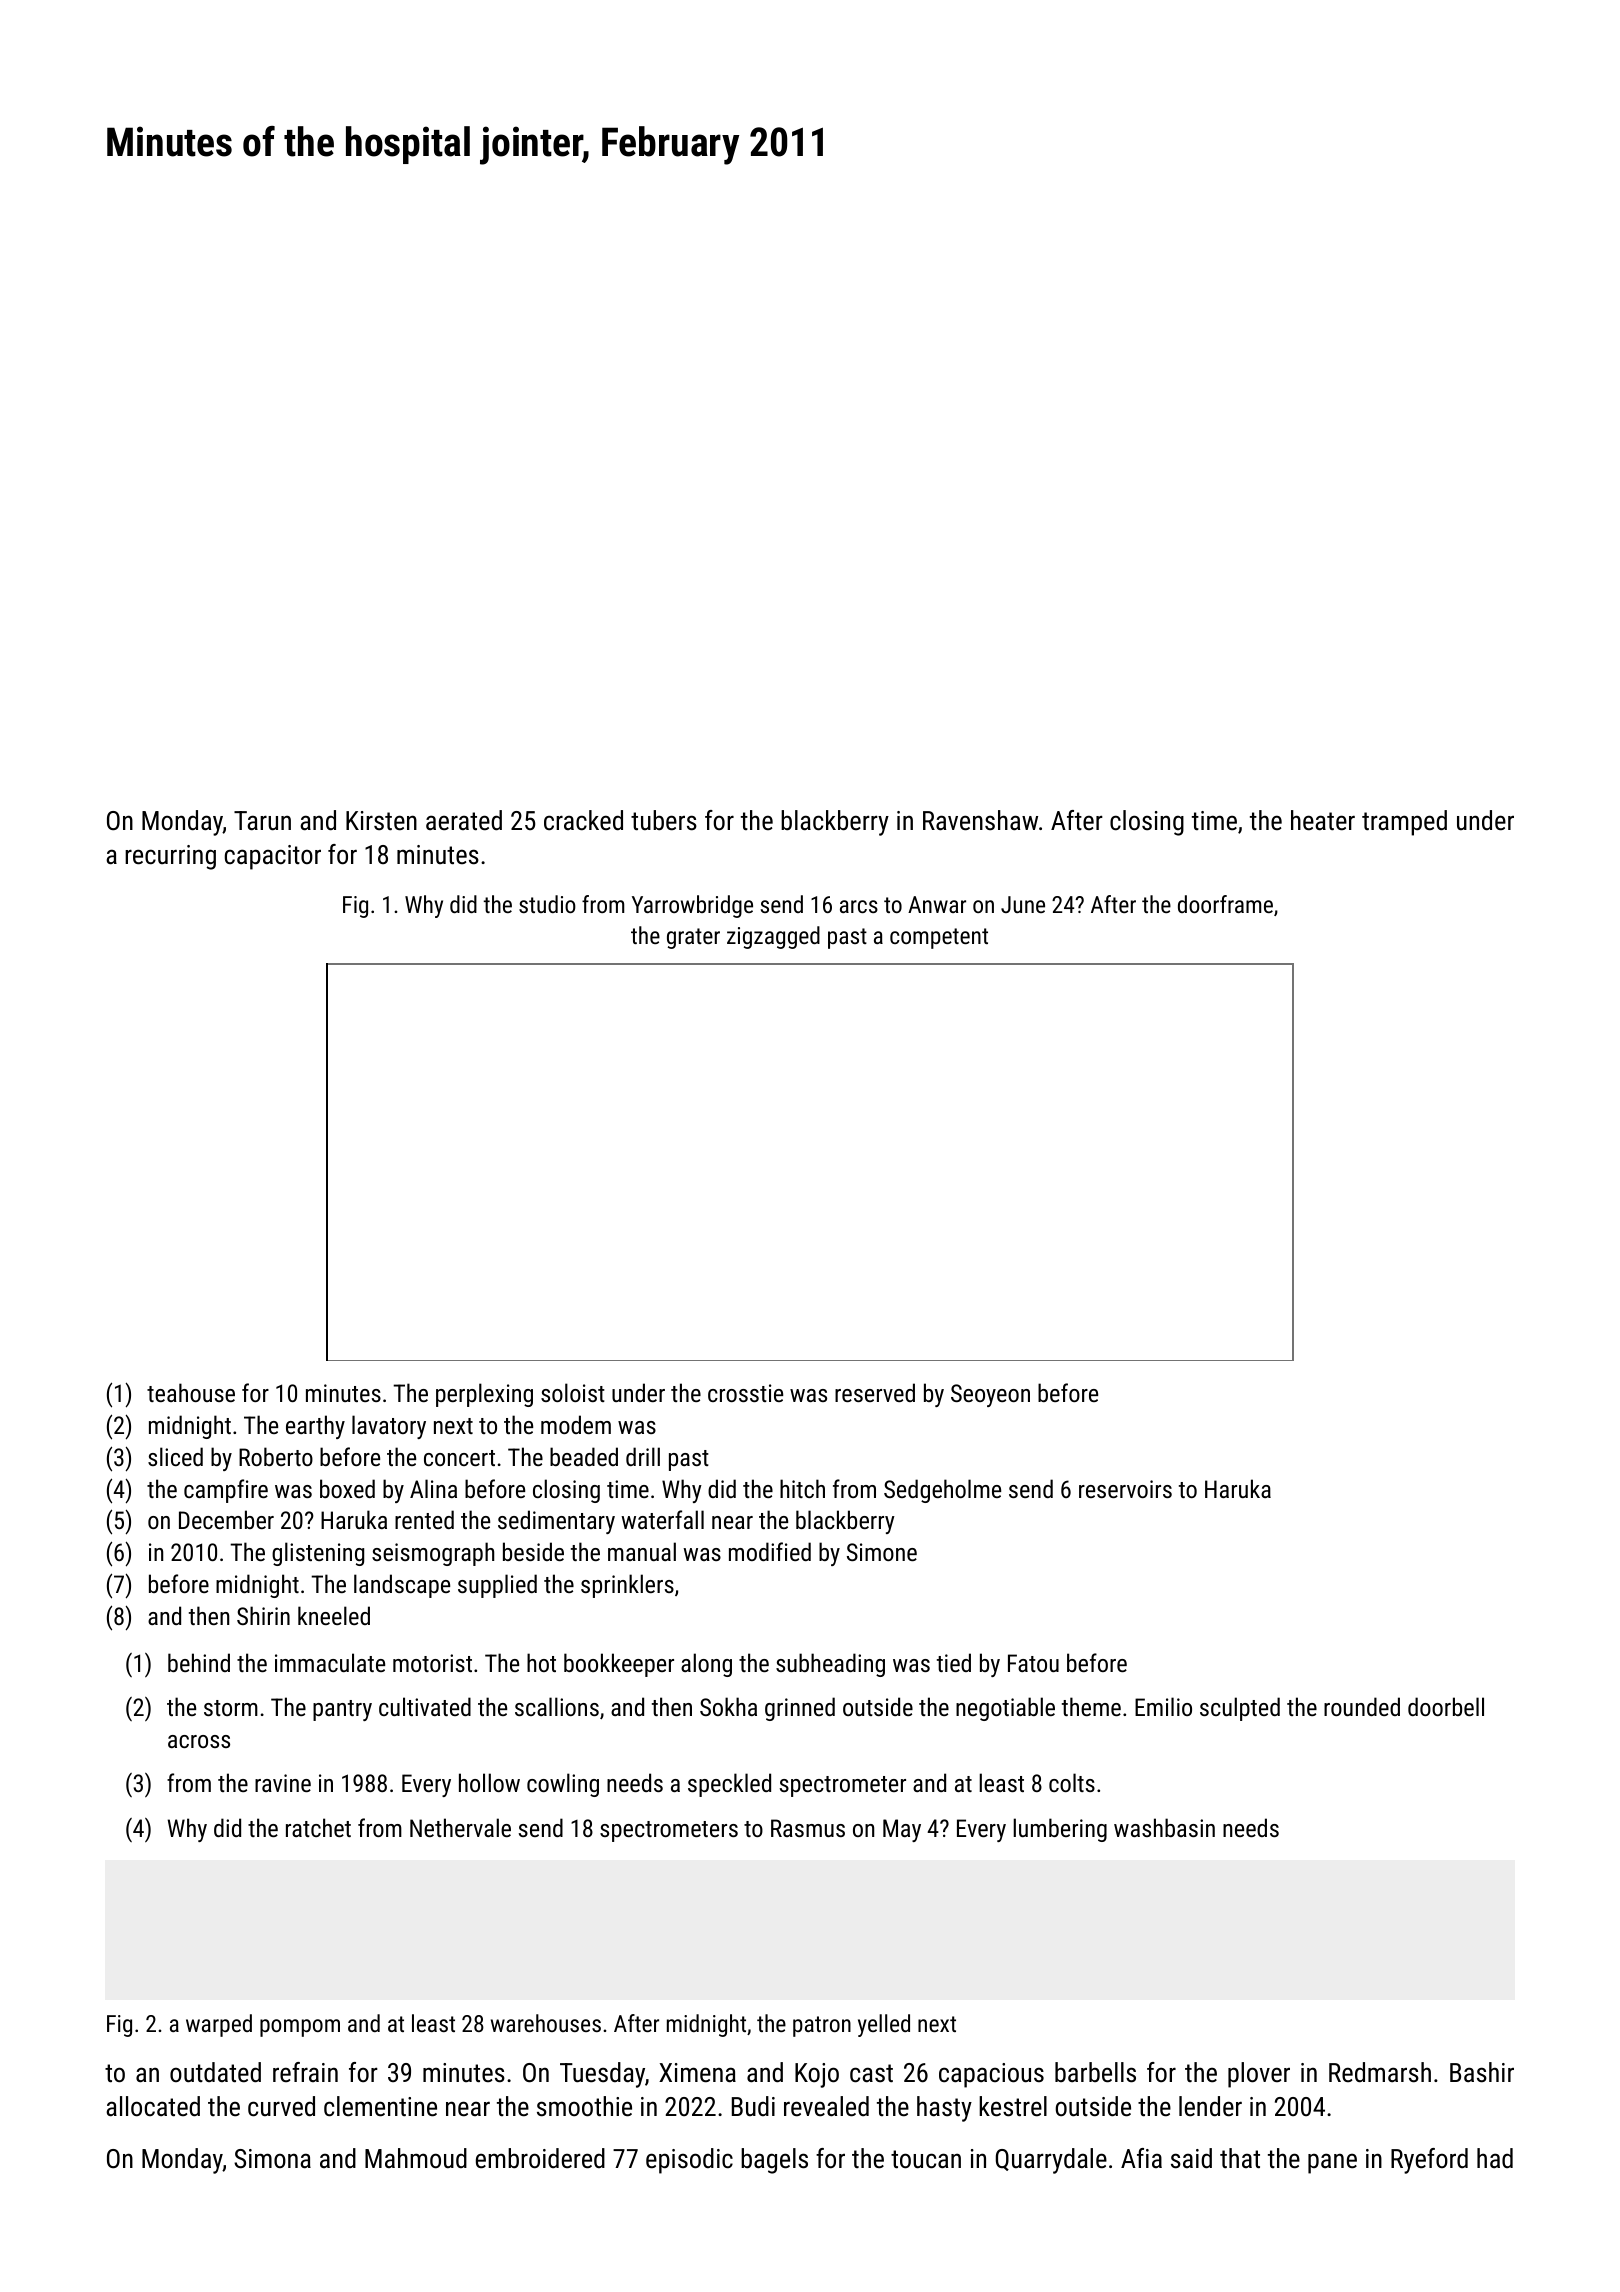  Describe the element at coordinates (902, 1830) in the screenshot. I see `May` at that location.
